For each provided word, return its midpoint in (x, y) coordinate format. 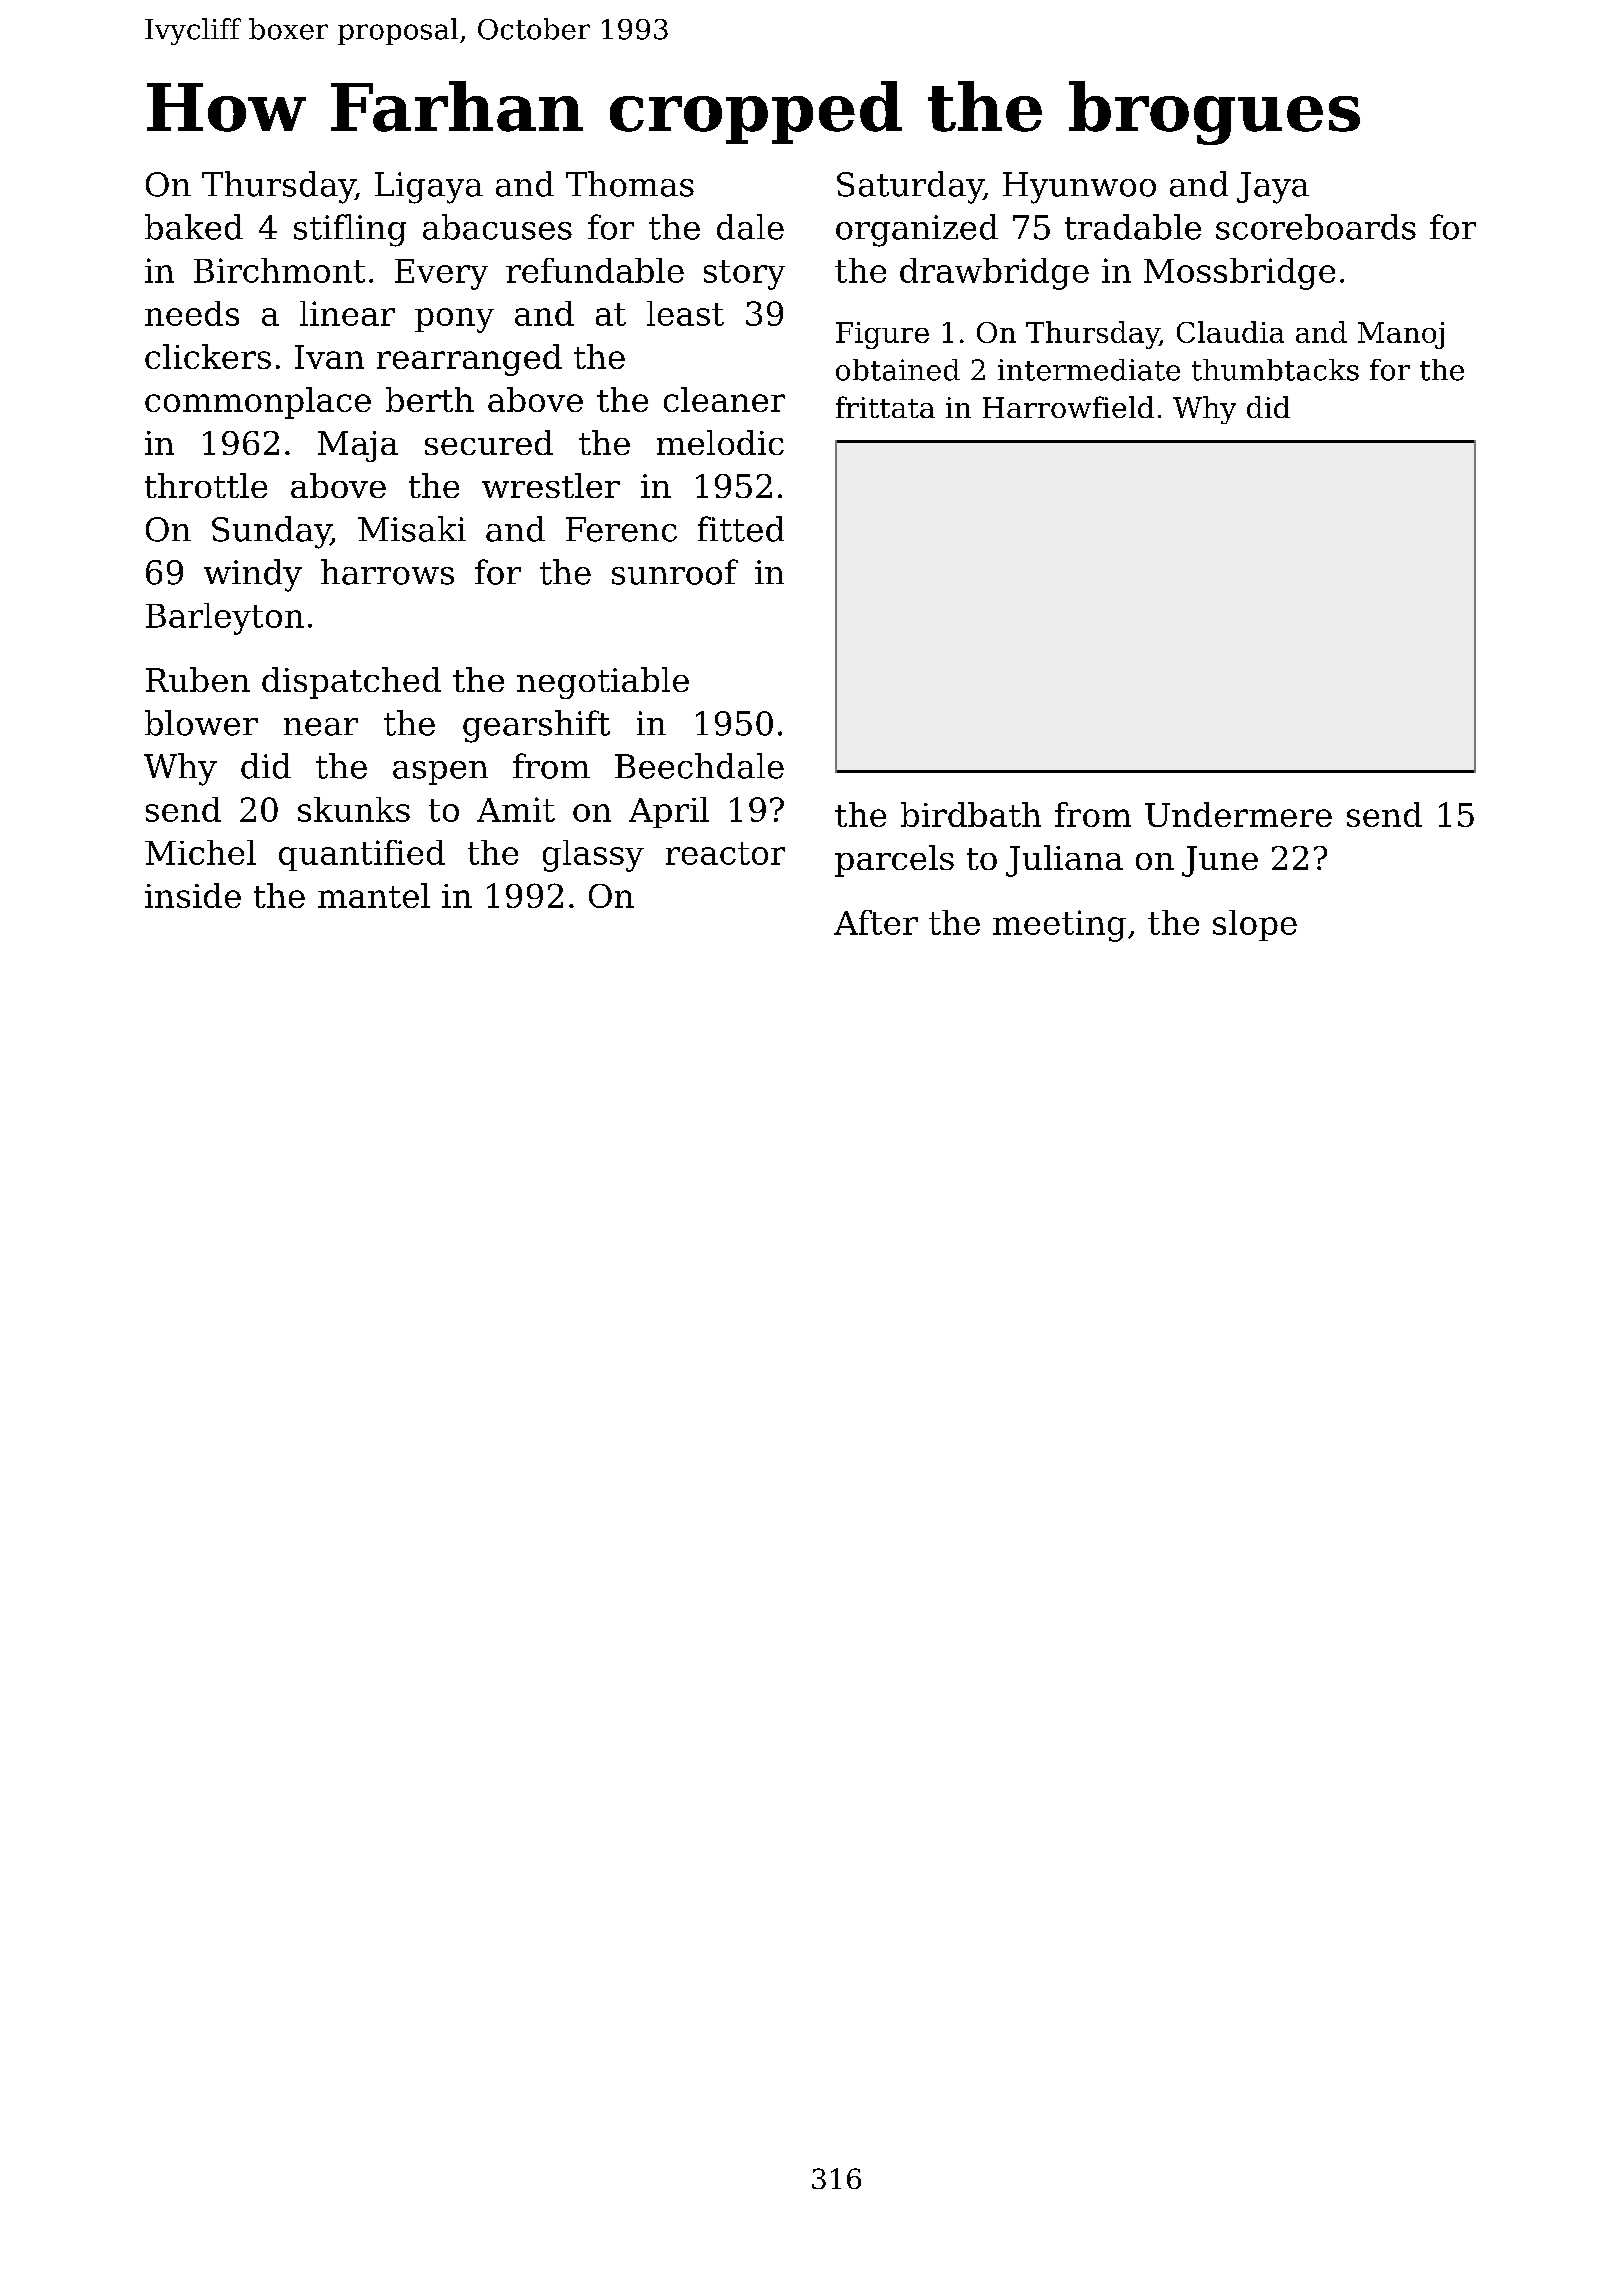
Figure (882, 335)
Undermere (1238, 814)
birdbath (971, 814)
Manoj (1401, 335)
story (744, 275)
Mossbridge (1239, 274)
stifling (350, 230)
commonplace (258, 403)
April (669, 812)
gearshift (536, 726)
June (1220, 861)
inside (193, 895)
